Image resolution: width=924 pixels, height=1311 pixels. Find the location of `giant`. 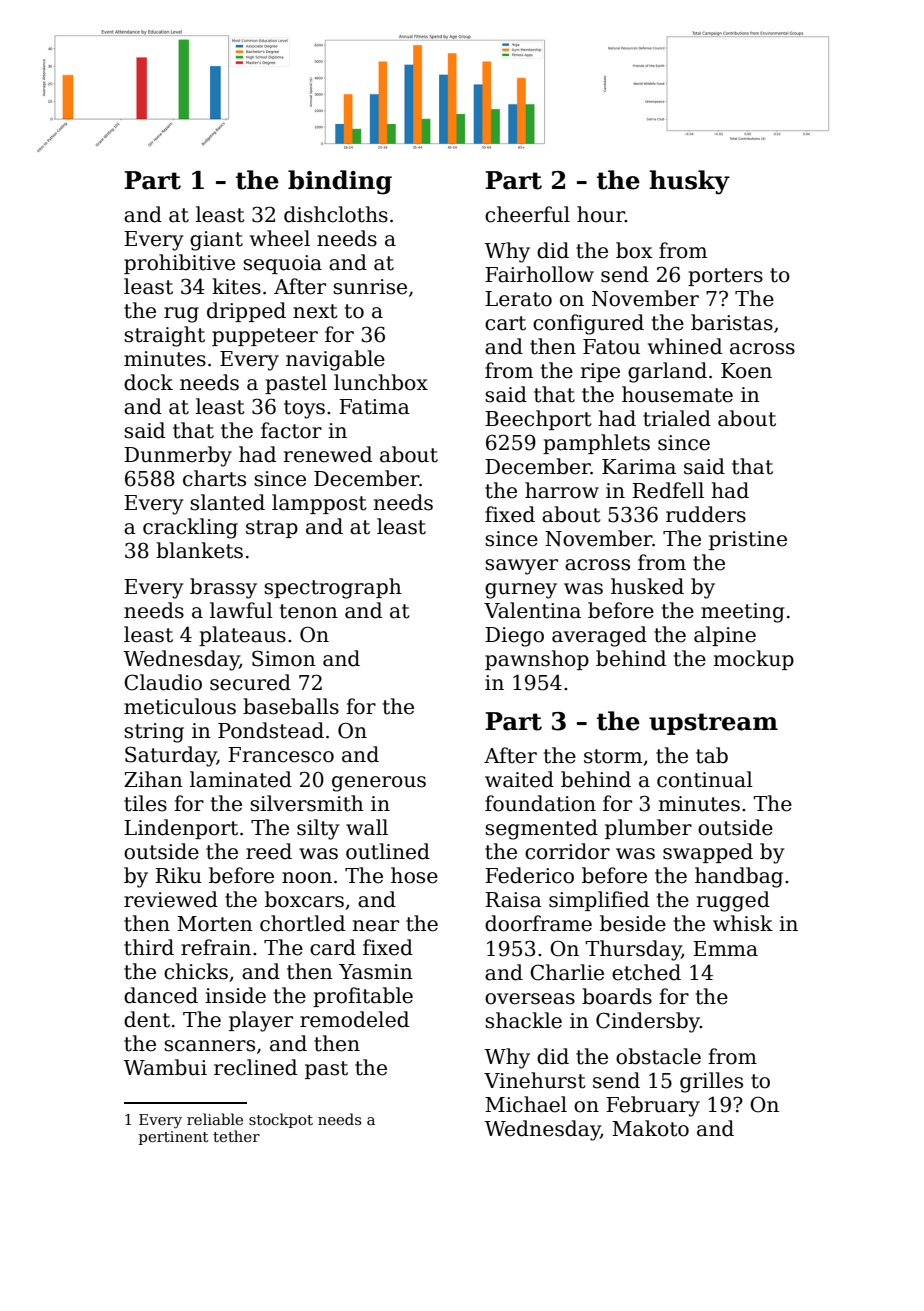

giant is located at coordinates (216, 241).
